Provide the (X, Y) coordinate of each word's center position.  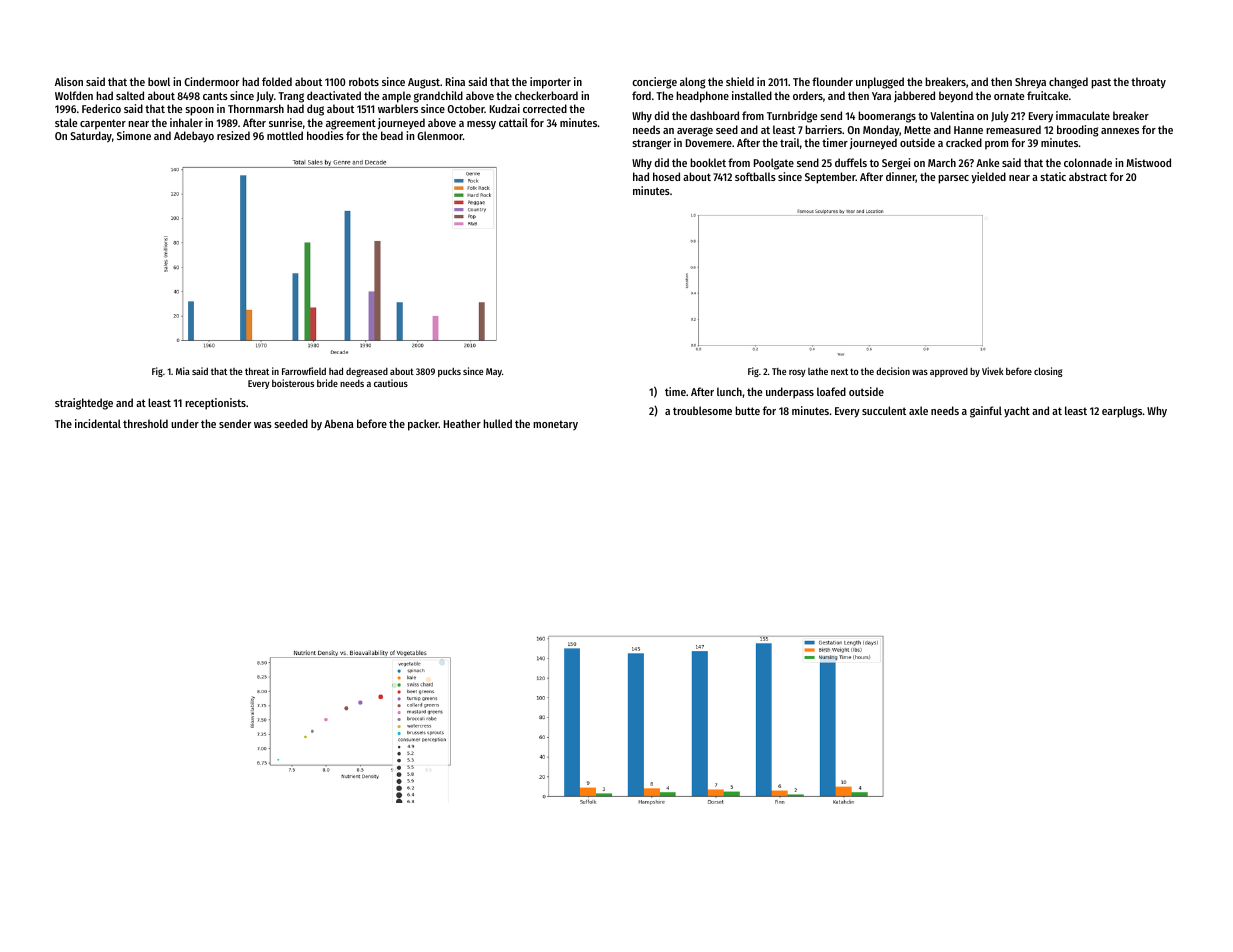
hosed (666, 176)
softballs (755, 176)
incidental (98, 423)
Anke (987, 162)
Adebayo (194, 136)
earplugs (1122, 412)
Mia (183, 371)
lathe (818, 371)
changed (1068, 83)
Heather (462, 423)
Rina (455, 81)
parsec (953, 179)
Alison (69, 81)
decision (893, 371)
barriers (823, 129)
